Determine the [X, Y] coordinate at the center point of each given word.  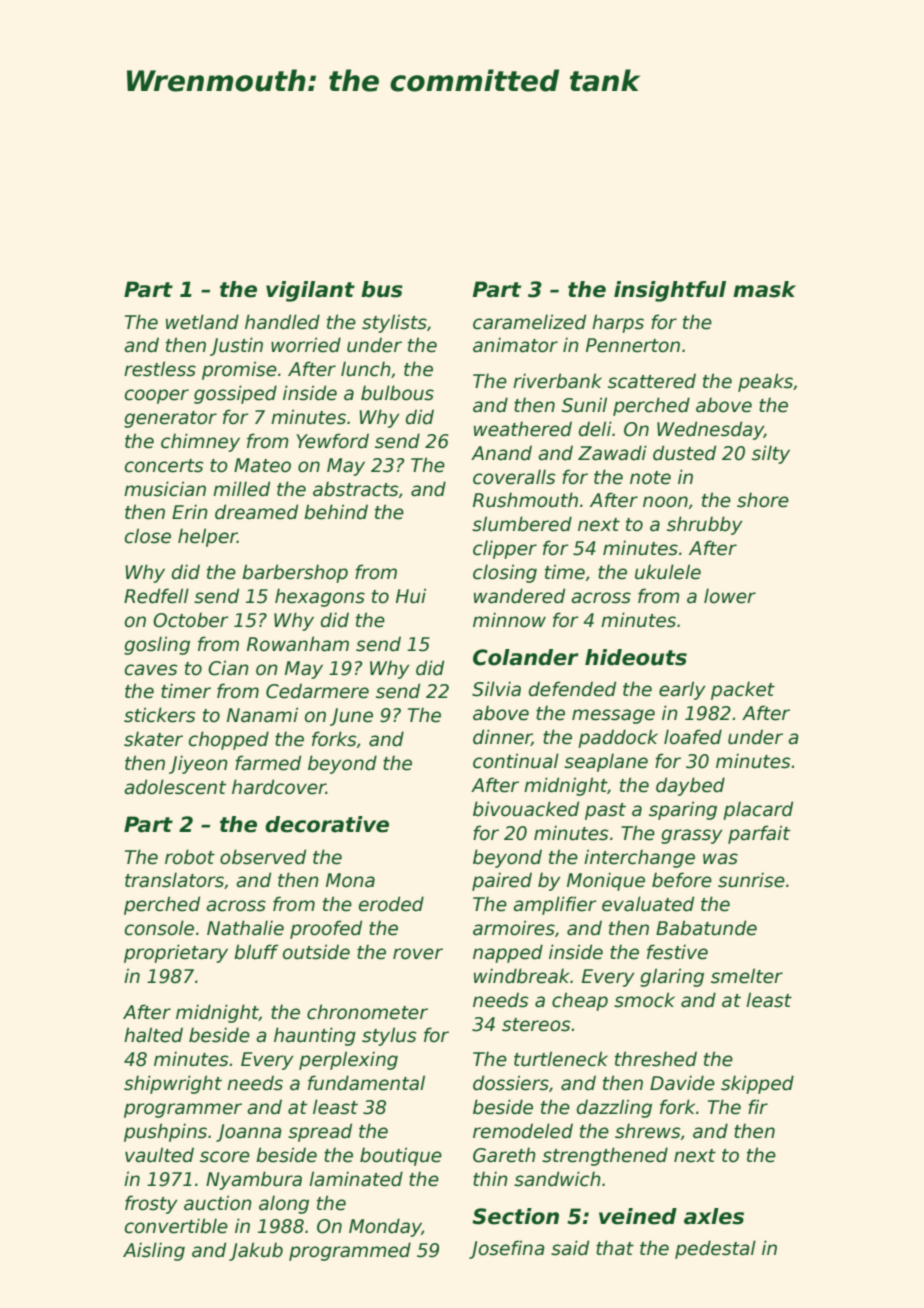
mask [764, 289]
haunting [315, 1036]
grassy [692, 836]
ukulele [668, 572]
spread [320, 1132]
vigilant [310, 291]
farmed [268, 763]
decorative [327, 824]
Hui [411, 596]
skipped [757, 1084]
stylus [389, 1036]
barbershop [295, 573]
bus [382, 289]
